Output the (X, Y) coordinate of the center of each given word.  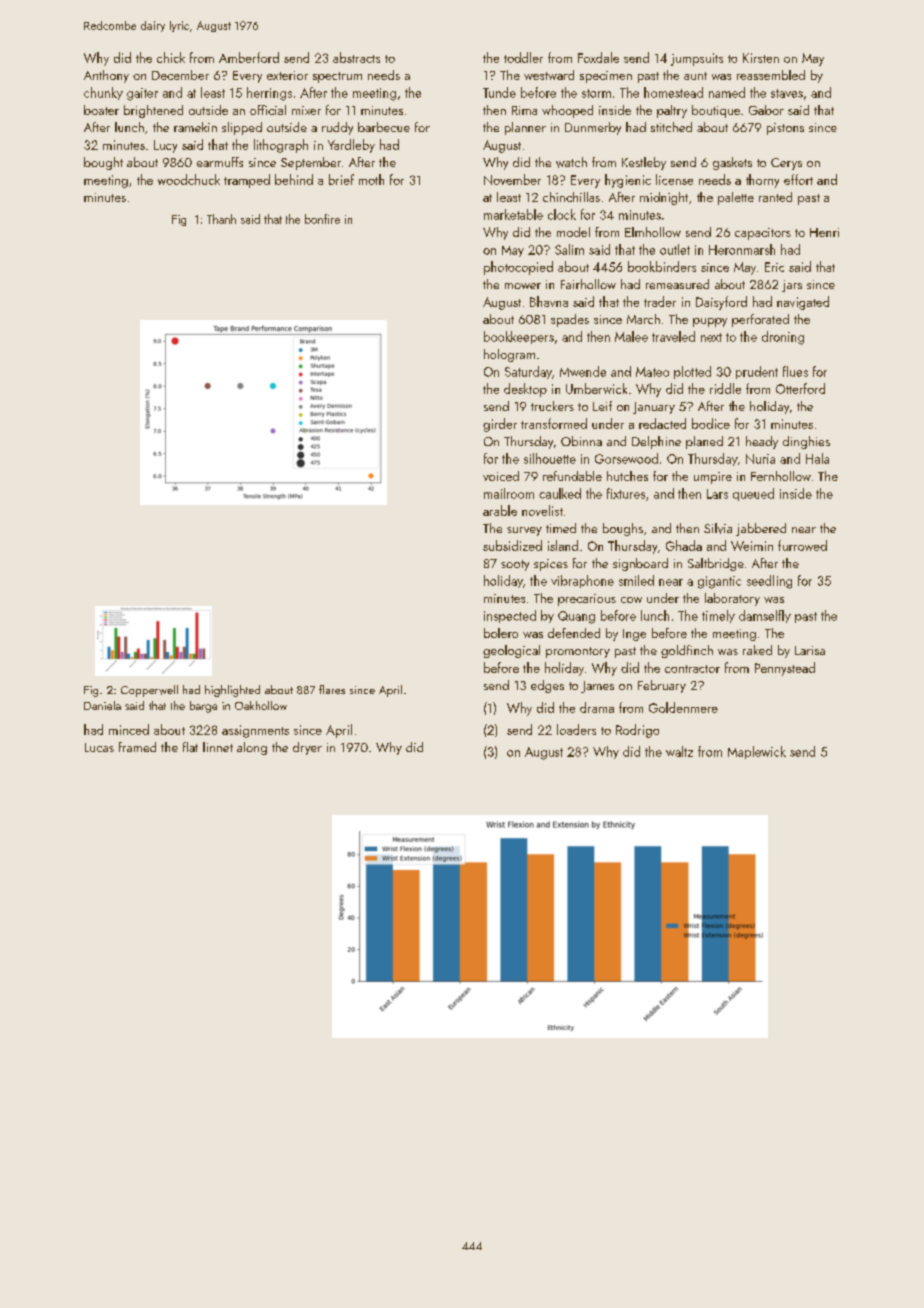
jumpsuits (697, 59)
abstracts (356, 57)
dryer (307, 748)
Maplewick (757, 752)
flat (190, 747)
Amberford (249, 57)
